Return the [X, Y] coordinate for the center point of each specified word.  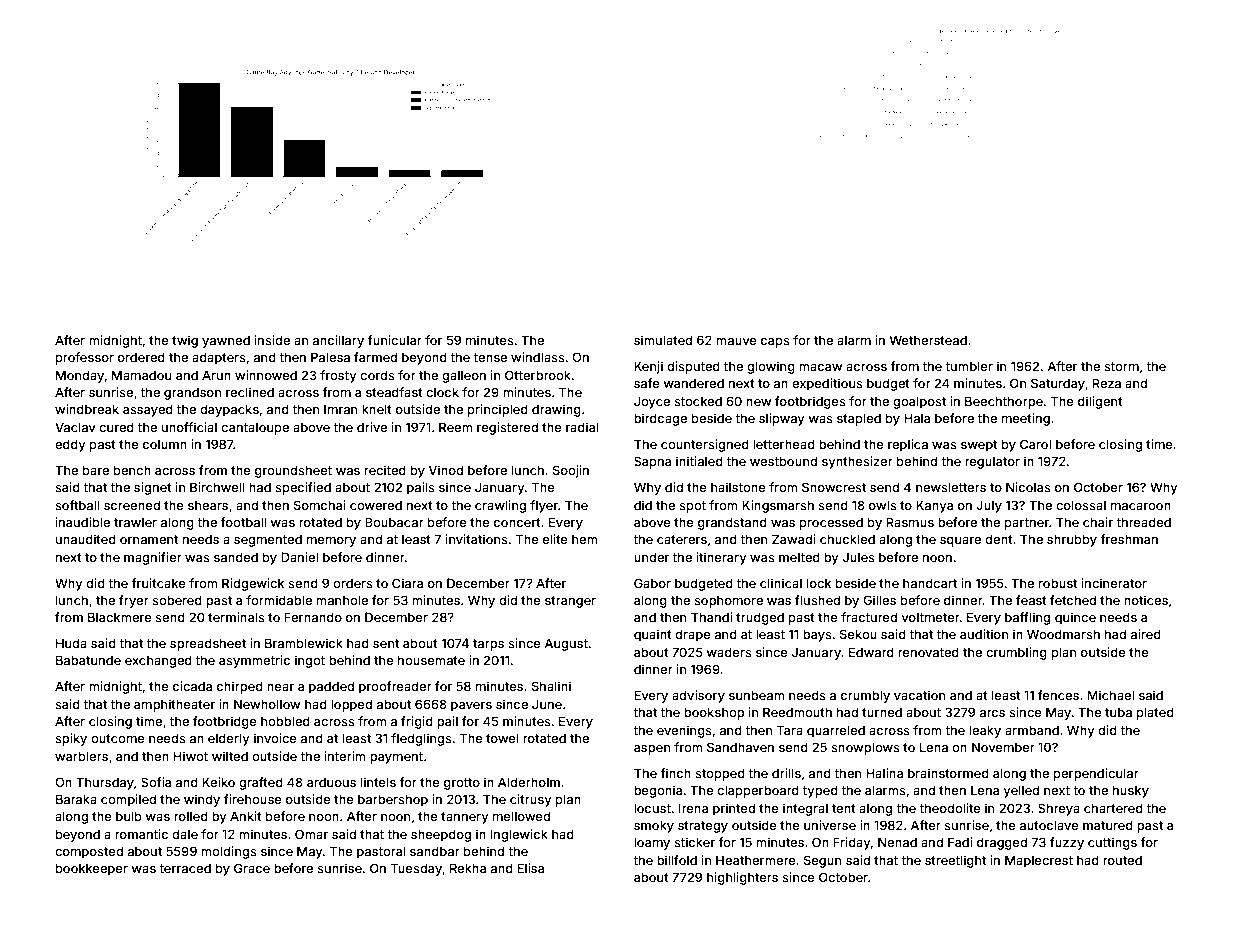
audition [984, 634]
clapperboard [758, 791]
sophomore [728, 601]
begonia [658, 791]
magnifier [153, 558]
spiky [71, 739]
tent [844, 808]
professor [85, 358]
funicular [394, 340]
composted [89, 852]
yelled [1021, 791]
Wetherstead [928, 340]
